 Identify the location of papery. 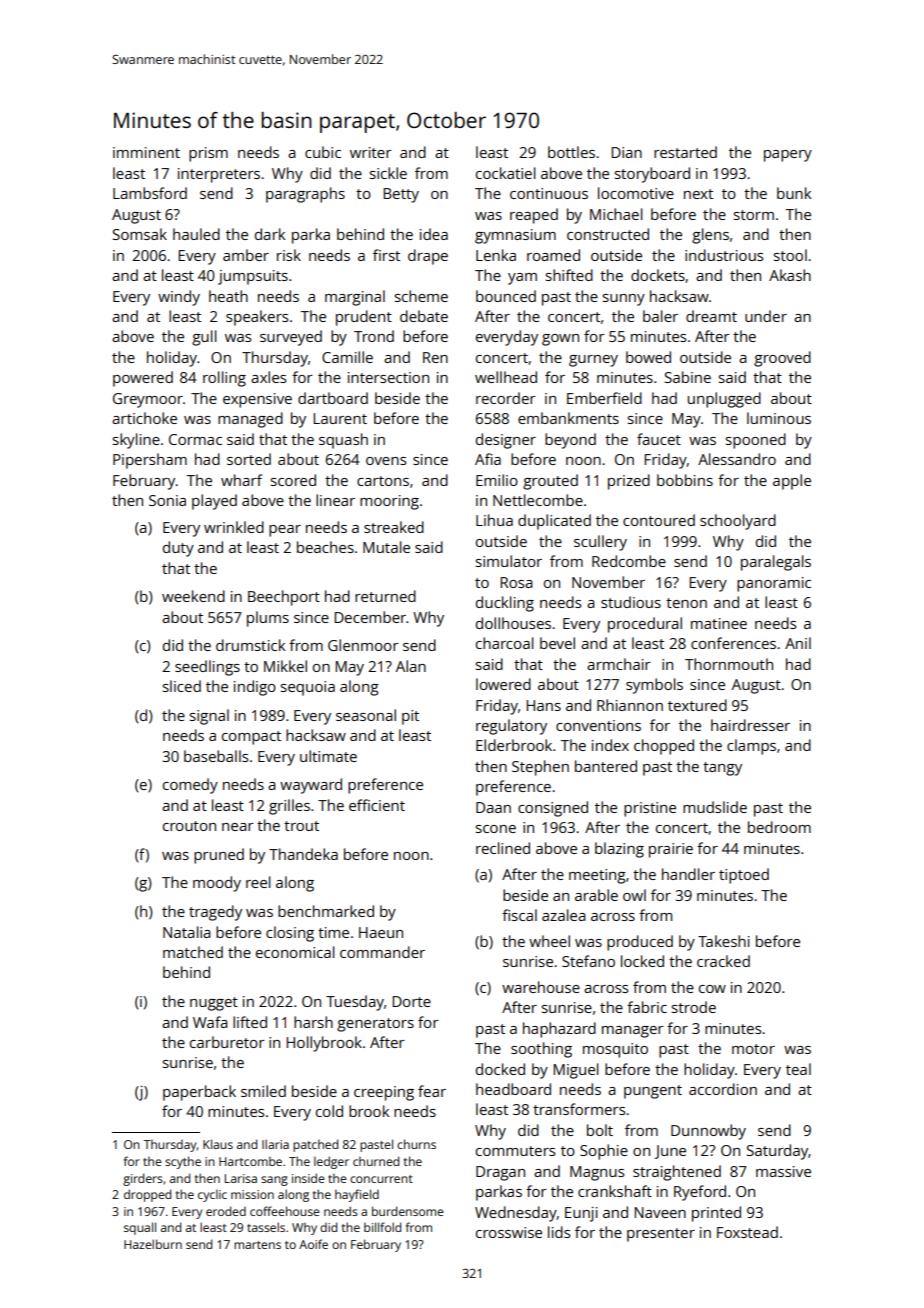
(788, 156).
